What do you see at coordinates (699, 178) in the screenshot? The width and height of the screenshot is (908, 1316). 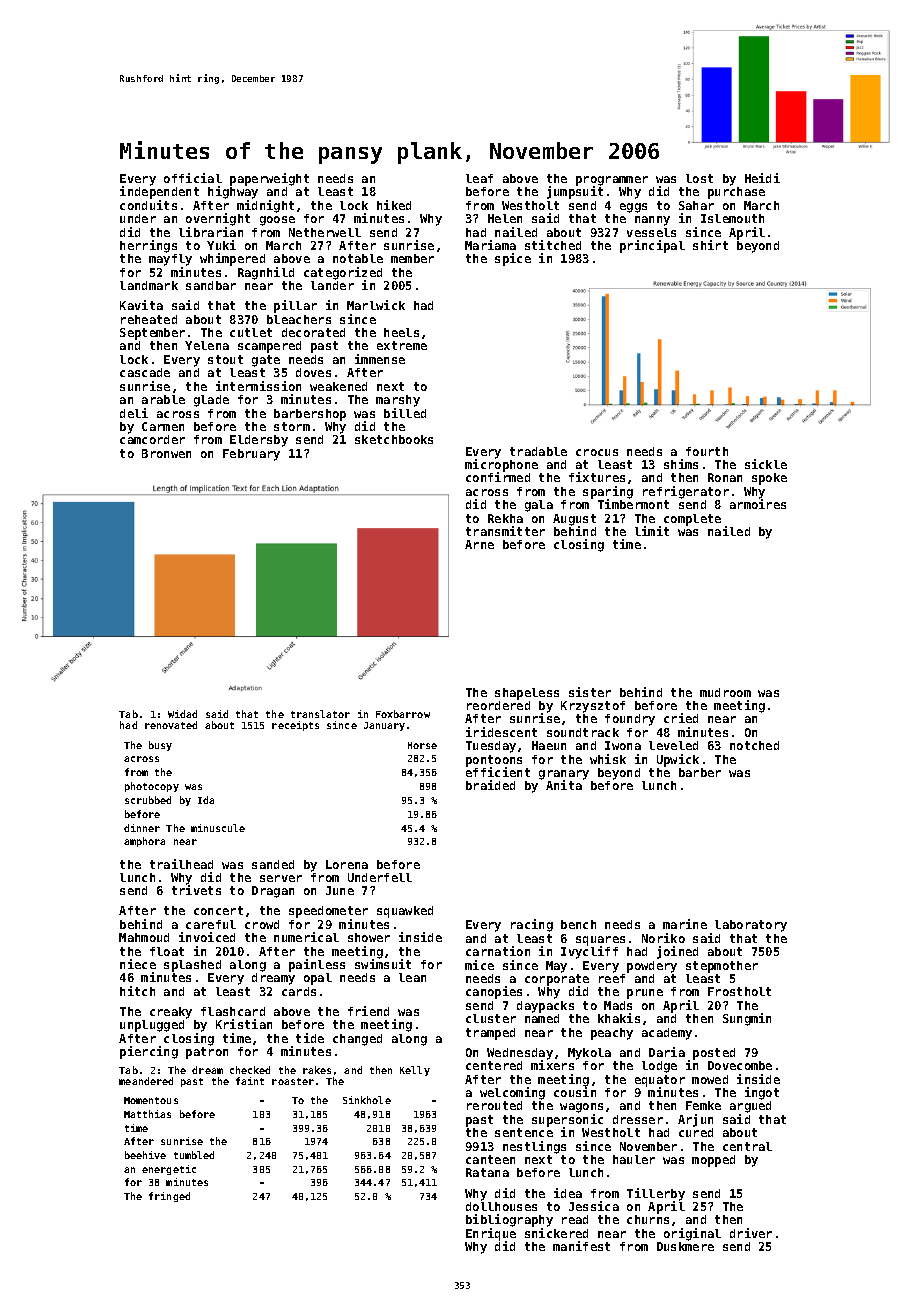 I see `lost` at bounding box center [699, 178].
